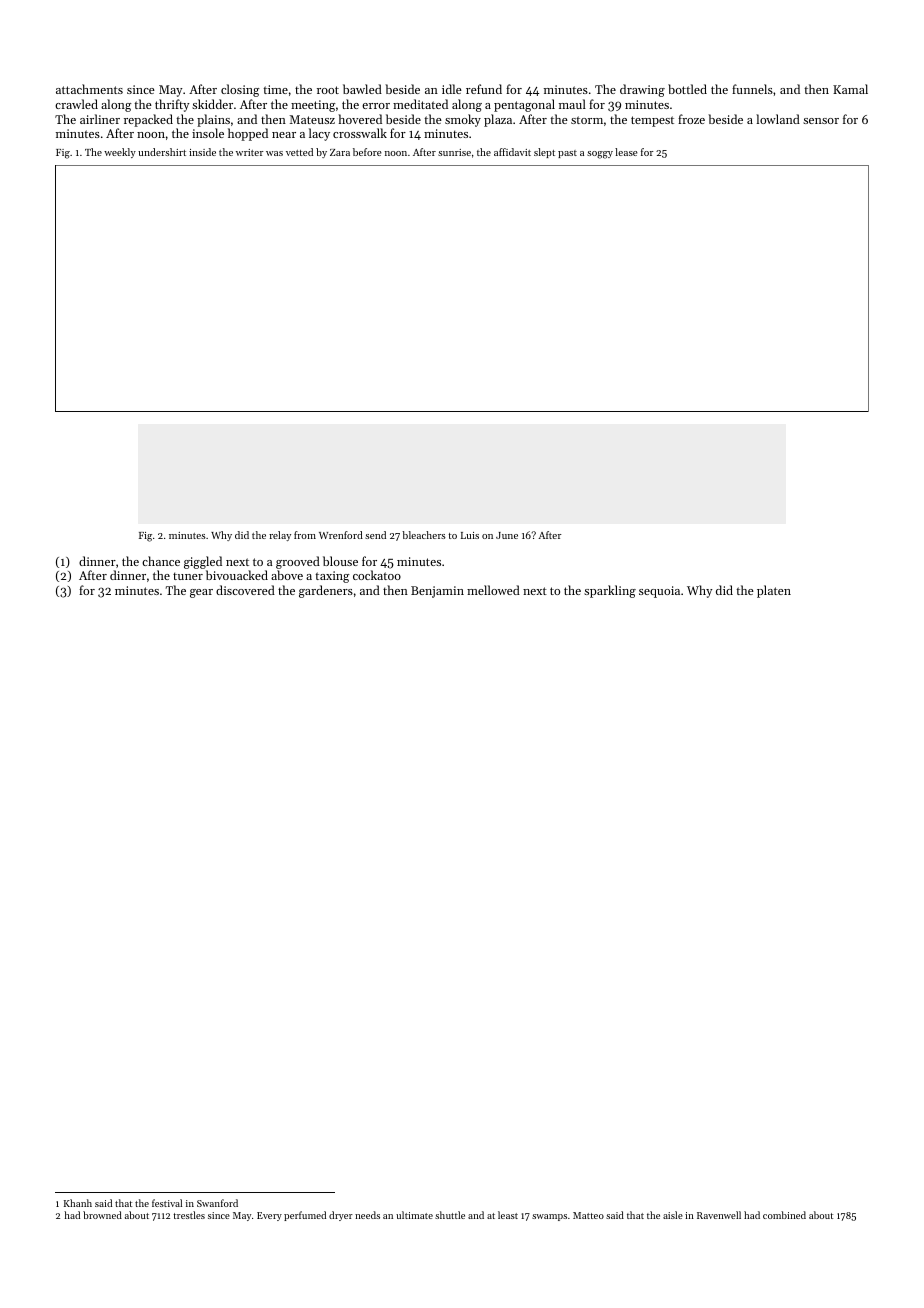  What do you see at coordinates (120, 153) in the page?
I see `weekly` at bounding box center [120, 153].
